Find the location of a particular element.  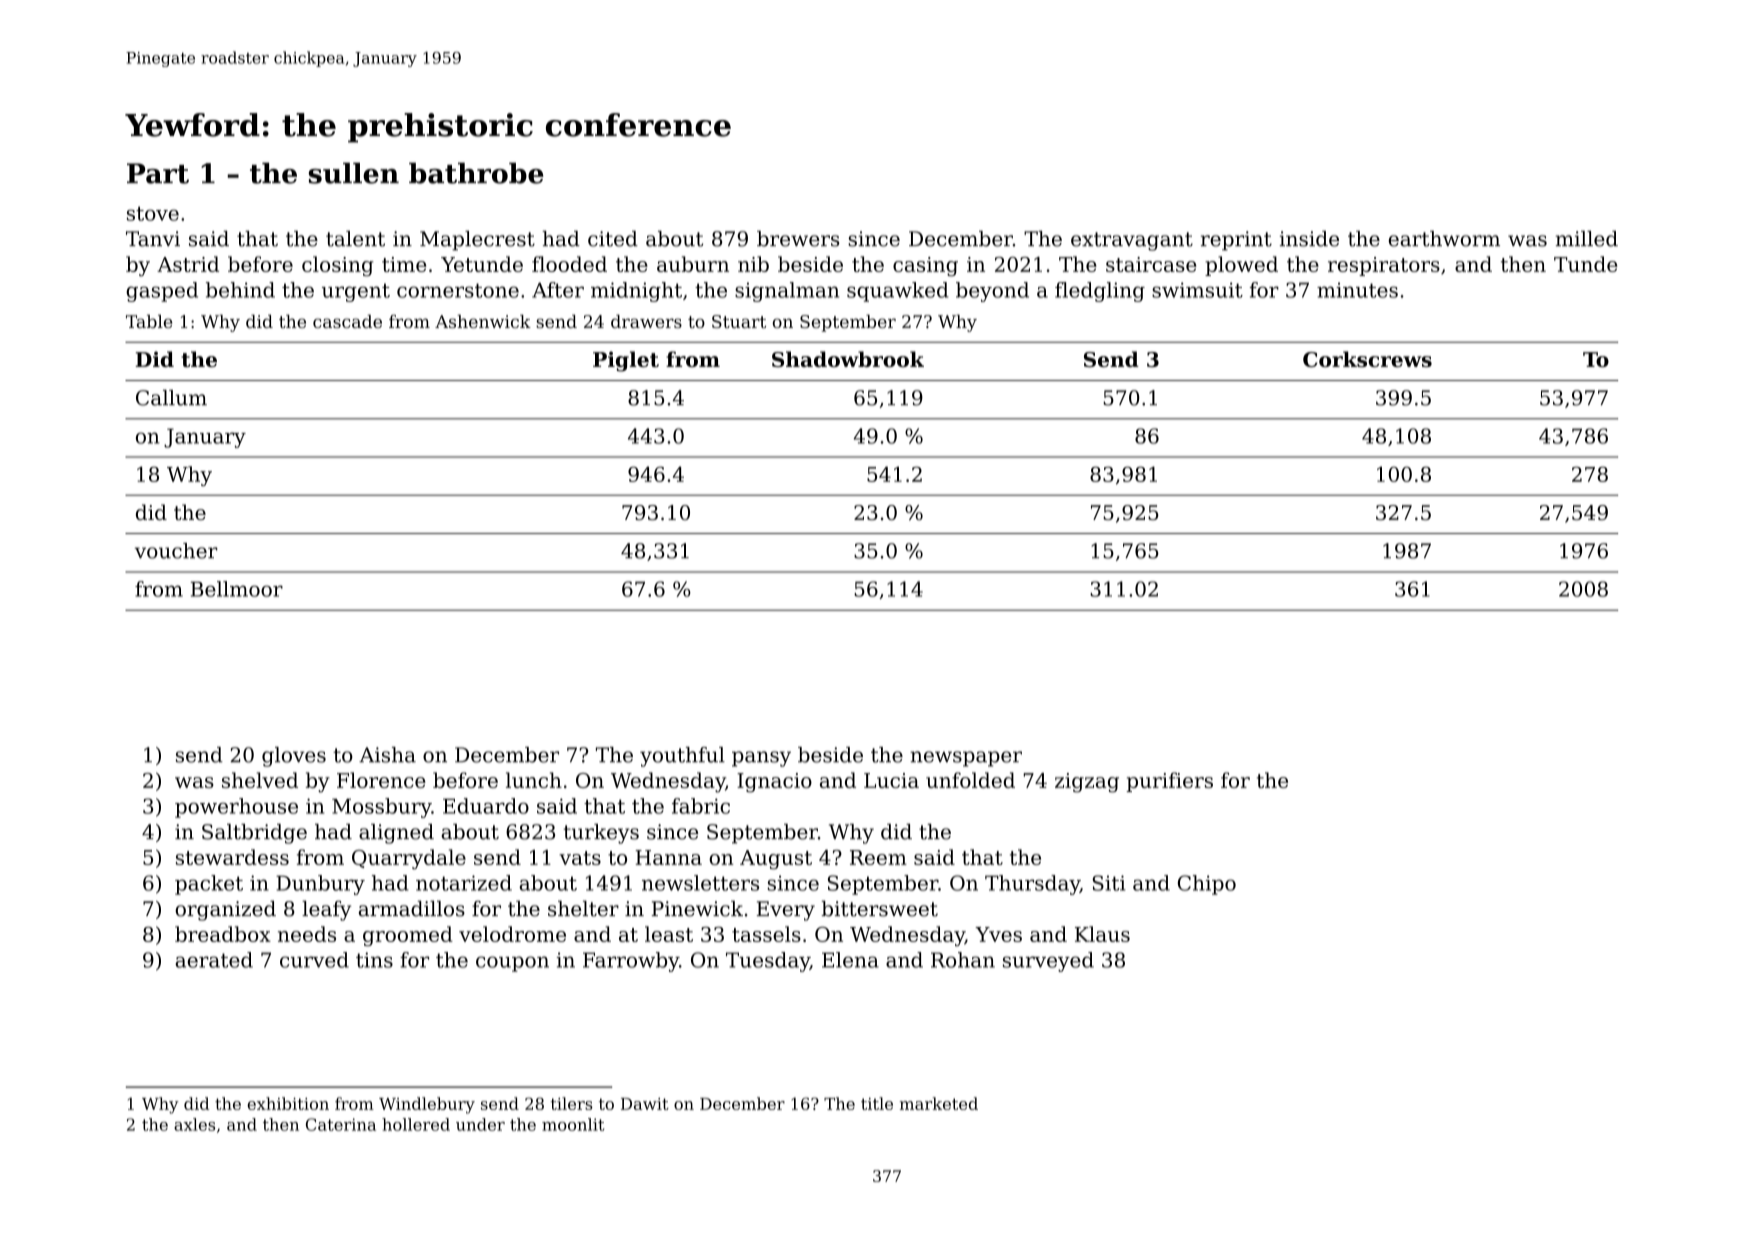

Corkscrews is located at coordinates (1367, 359).
